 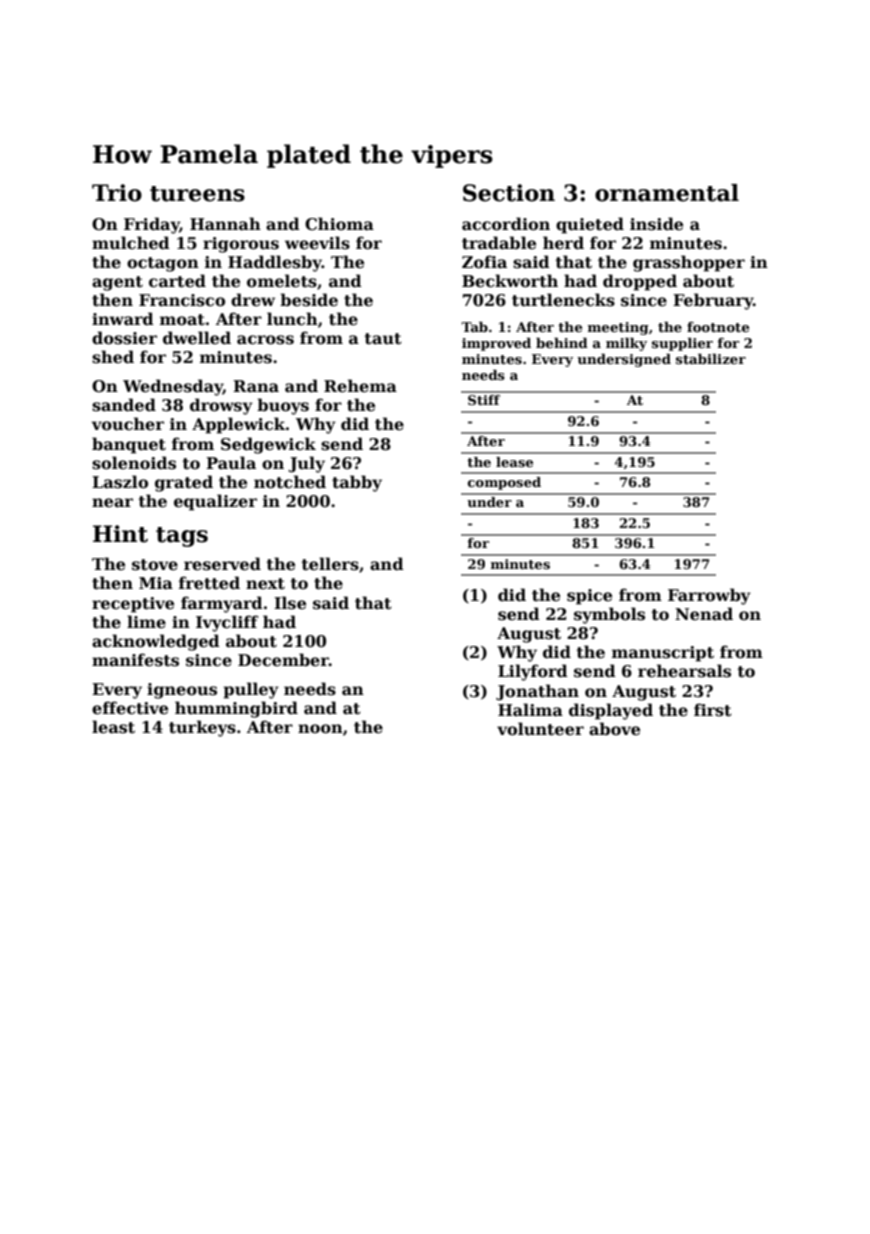 I want to click on dropped, so click(x=640, y=282).
